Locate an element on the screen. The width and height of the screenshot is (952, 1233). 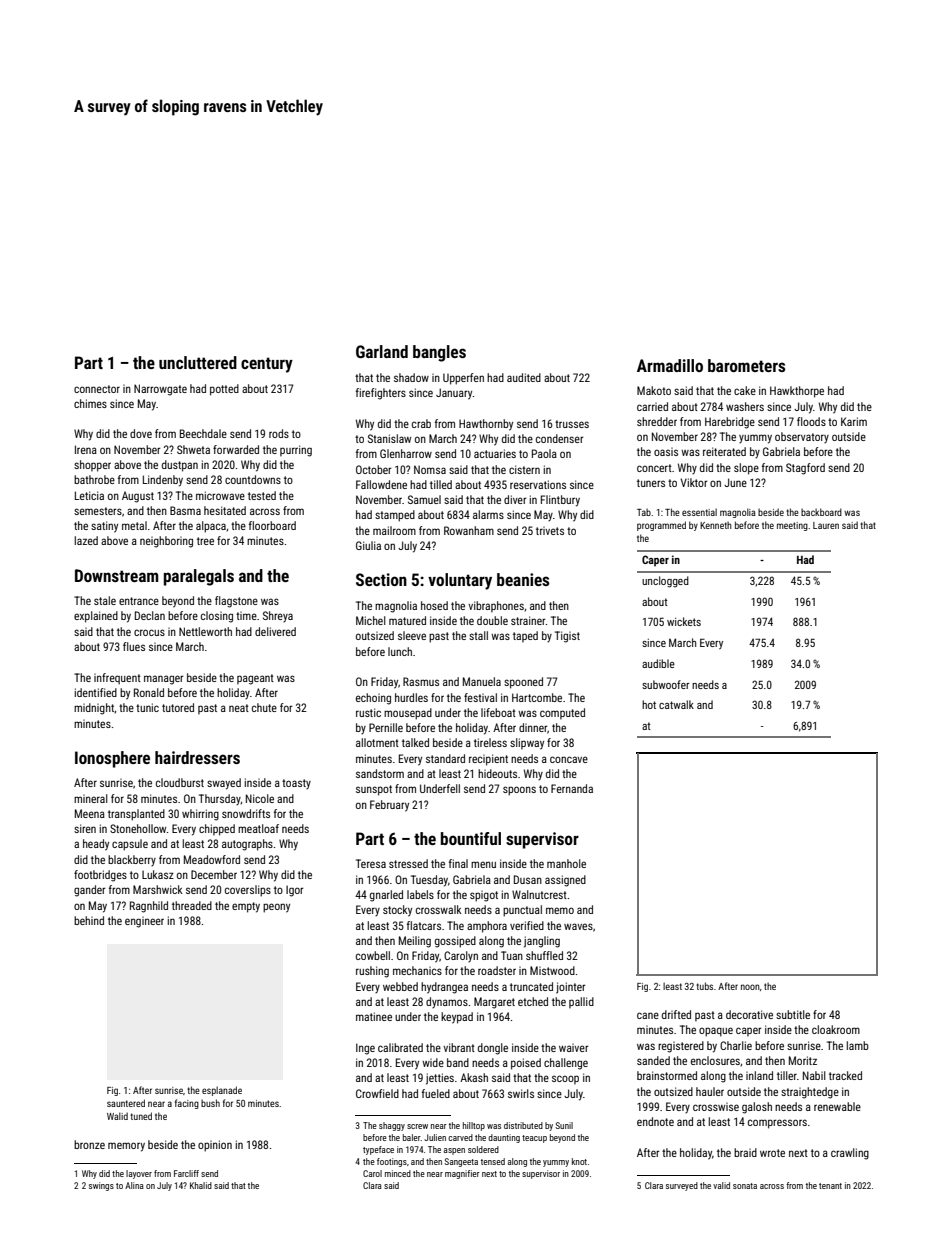
rods is located at coordinates (279, 433).
